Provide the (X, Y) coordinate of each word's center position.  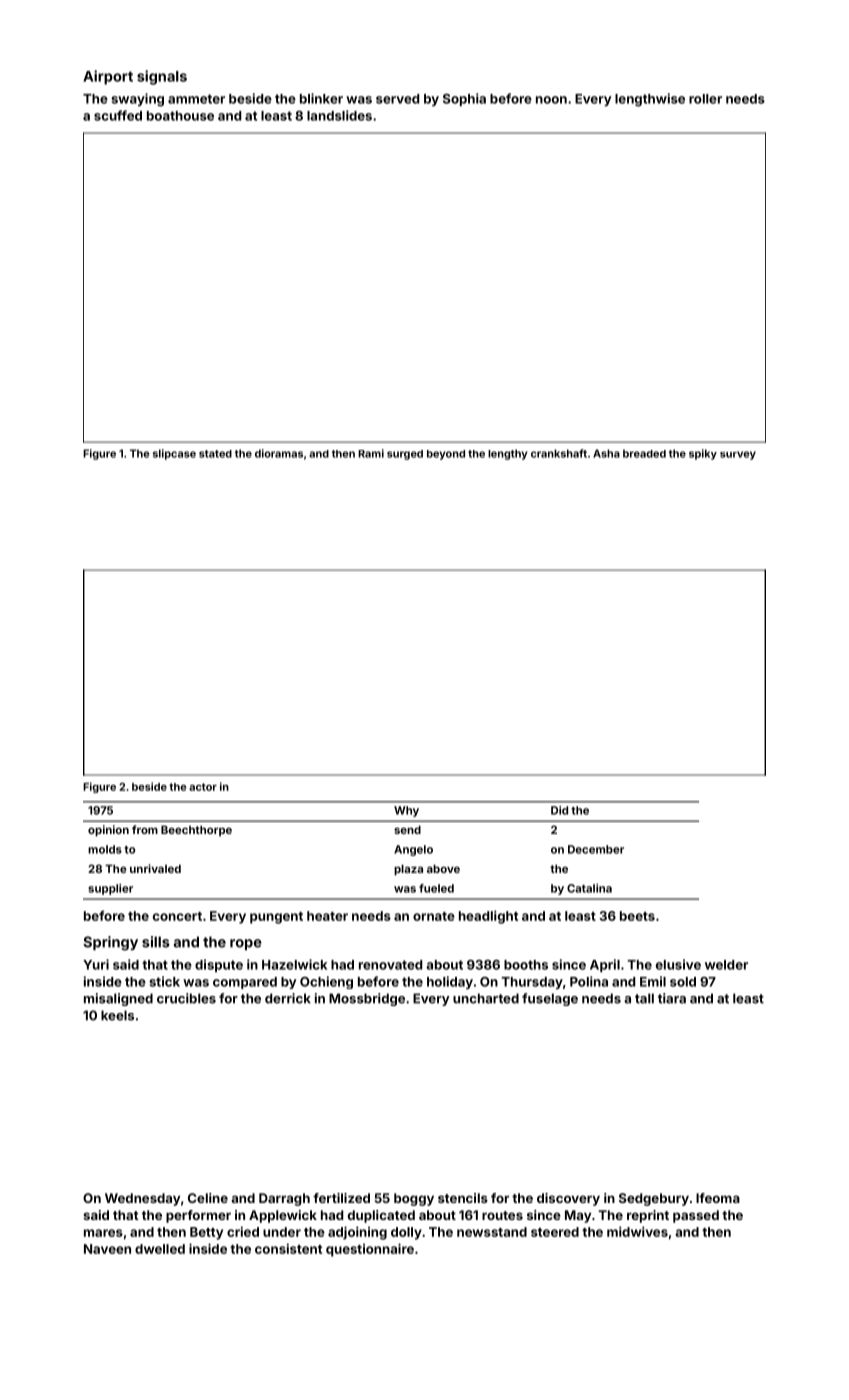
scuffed (118, 115)
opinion (108, 831)
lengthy (508, 454)
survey (738, 455)
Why (406, 811)
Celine (208, 1198)
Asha (606, 453)
